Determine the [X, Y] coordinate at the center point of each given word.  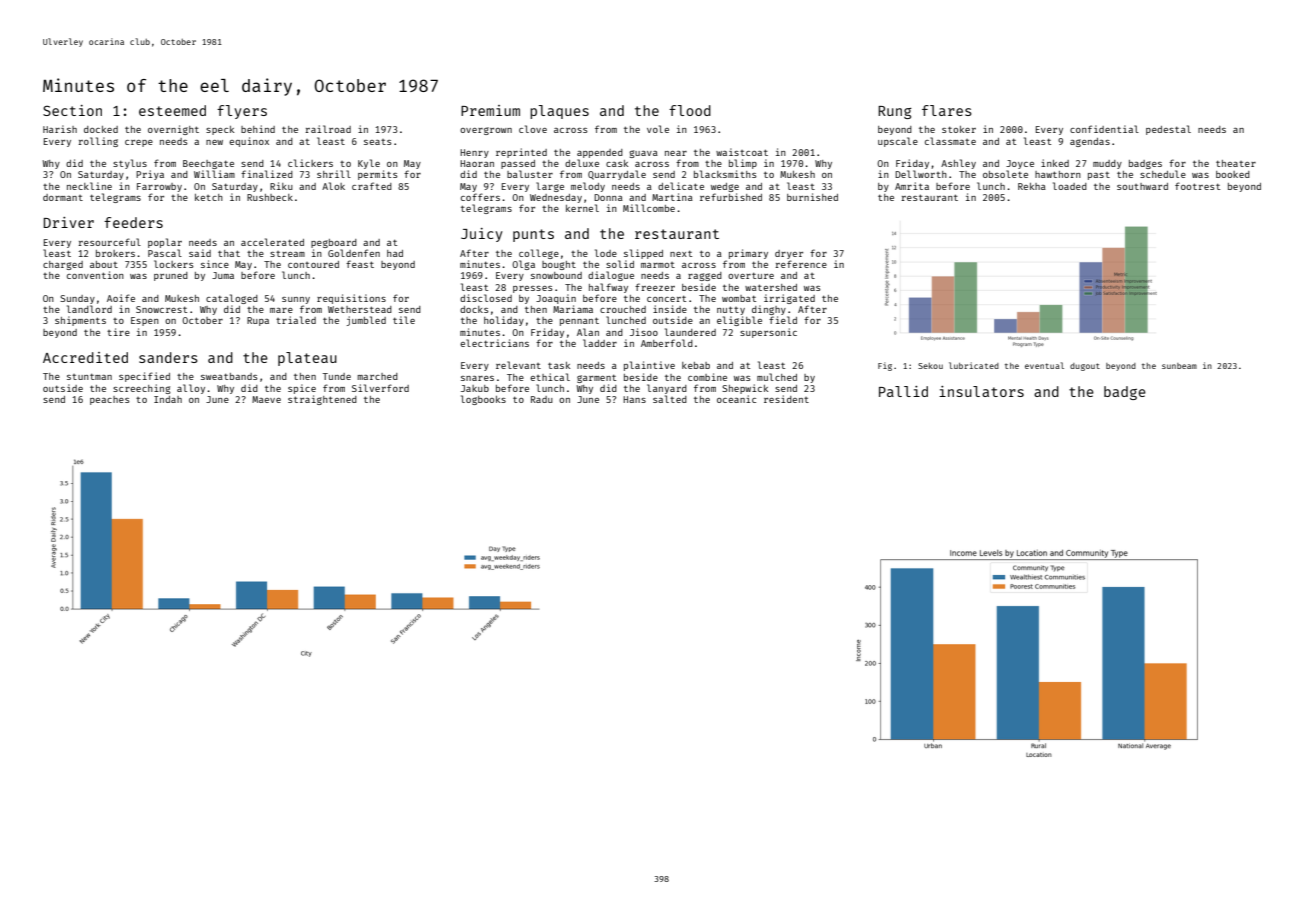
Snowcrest [161, 309]
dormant [63, 197]
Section [72, 110]
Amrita [912, 186]
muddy [1107, 164]
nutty [731, 310]
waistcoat [742, 152]
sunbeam [1179, 366]
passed [518, 164]
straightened [322, 400]
